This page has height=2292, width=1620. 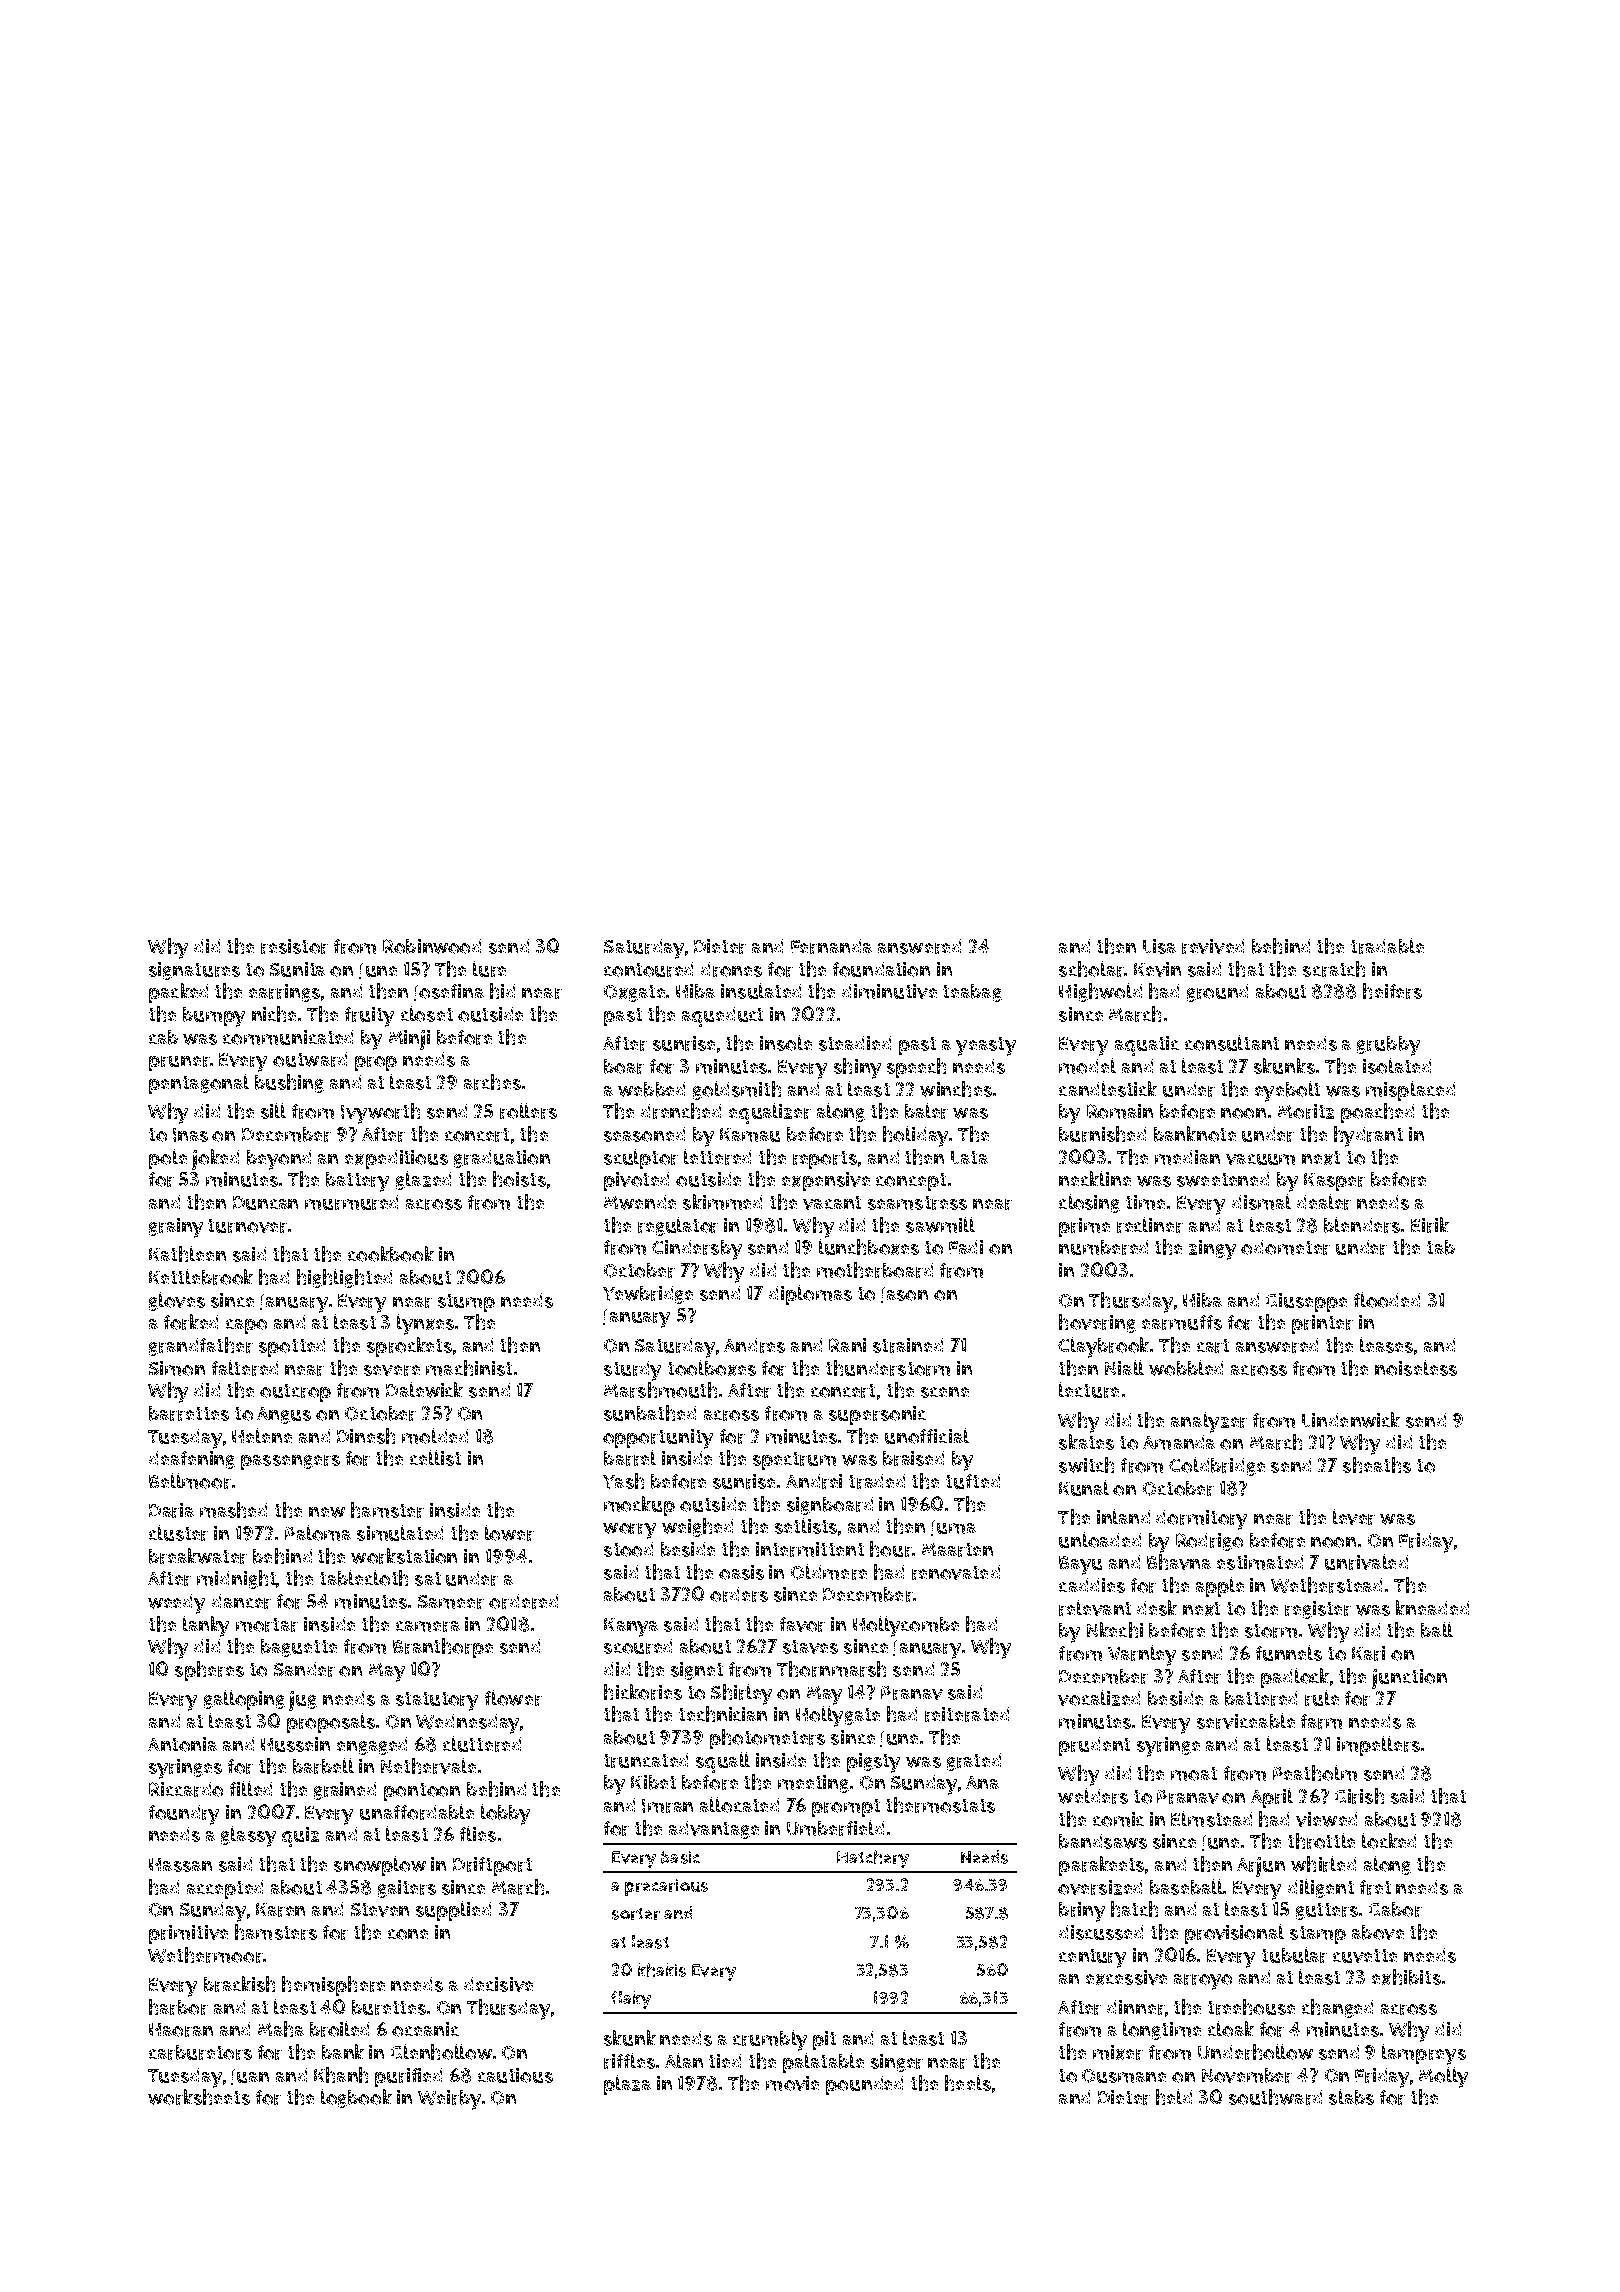 I want to click on serviceable, so click(x=1246, y=1721).
